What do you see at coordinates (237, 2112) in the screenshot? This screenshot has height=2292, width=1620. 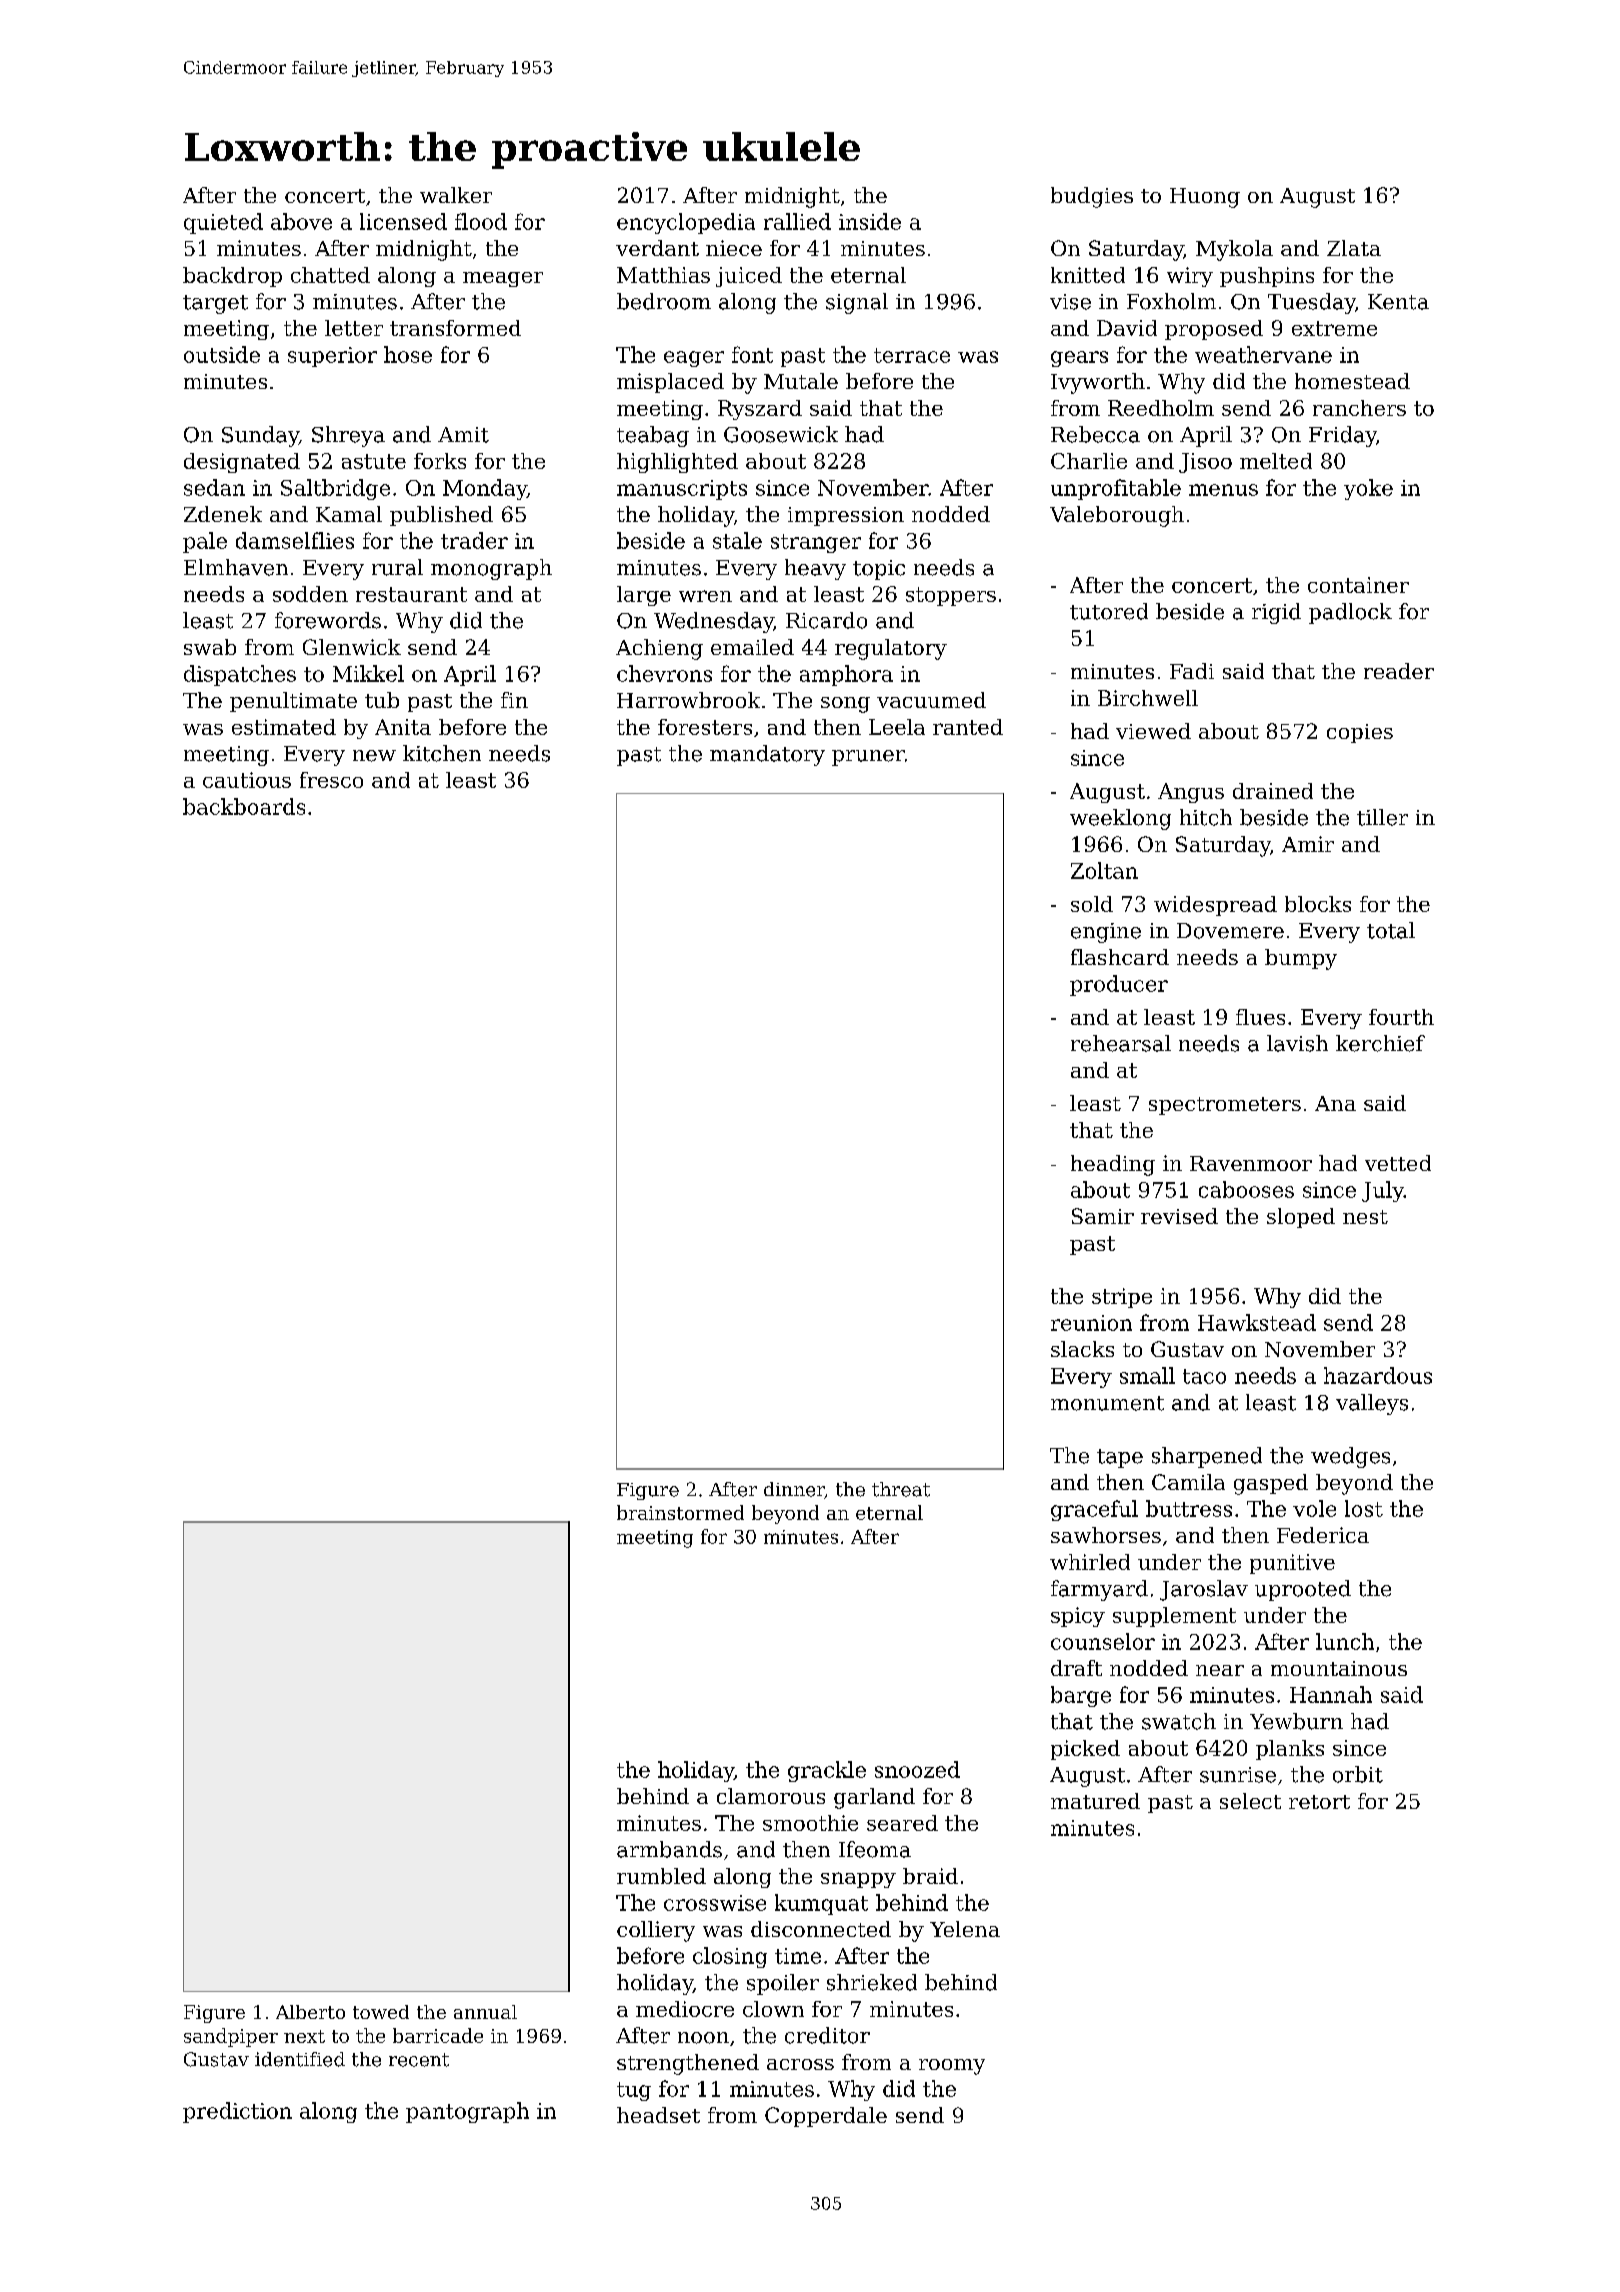 I see `prediction` at bounding box center [237, 2112].
